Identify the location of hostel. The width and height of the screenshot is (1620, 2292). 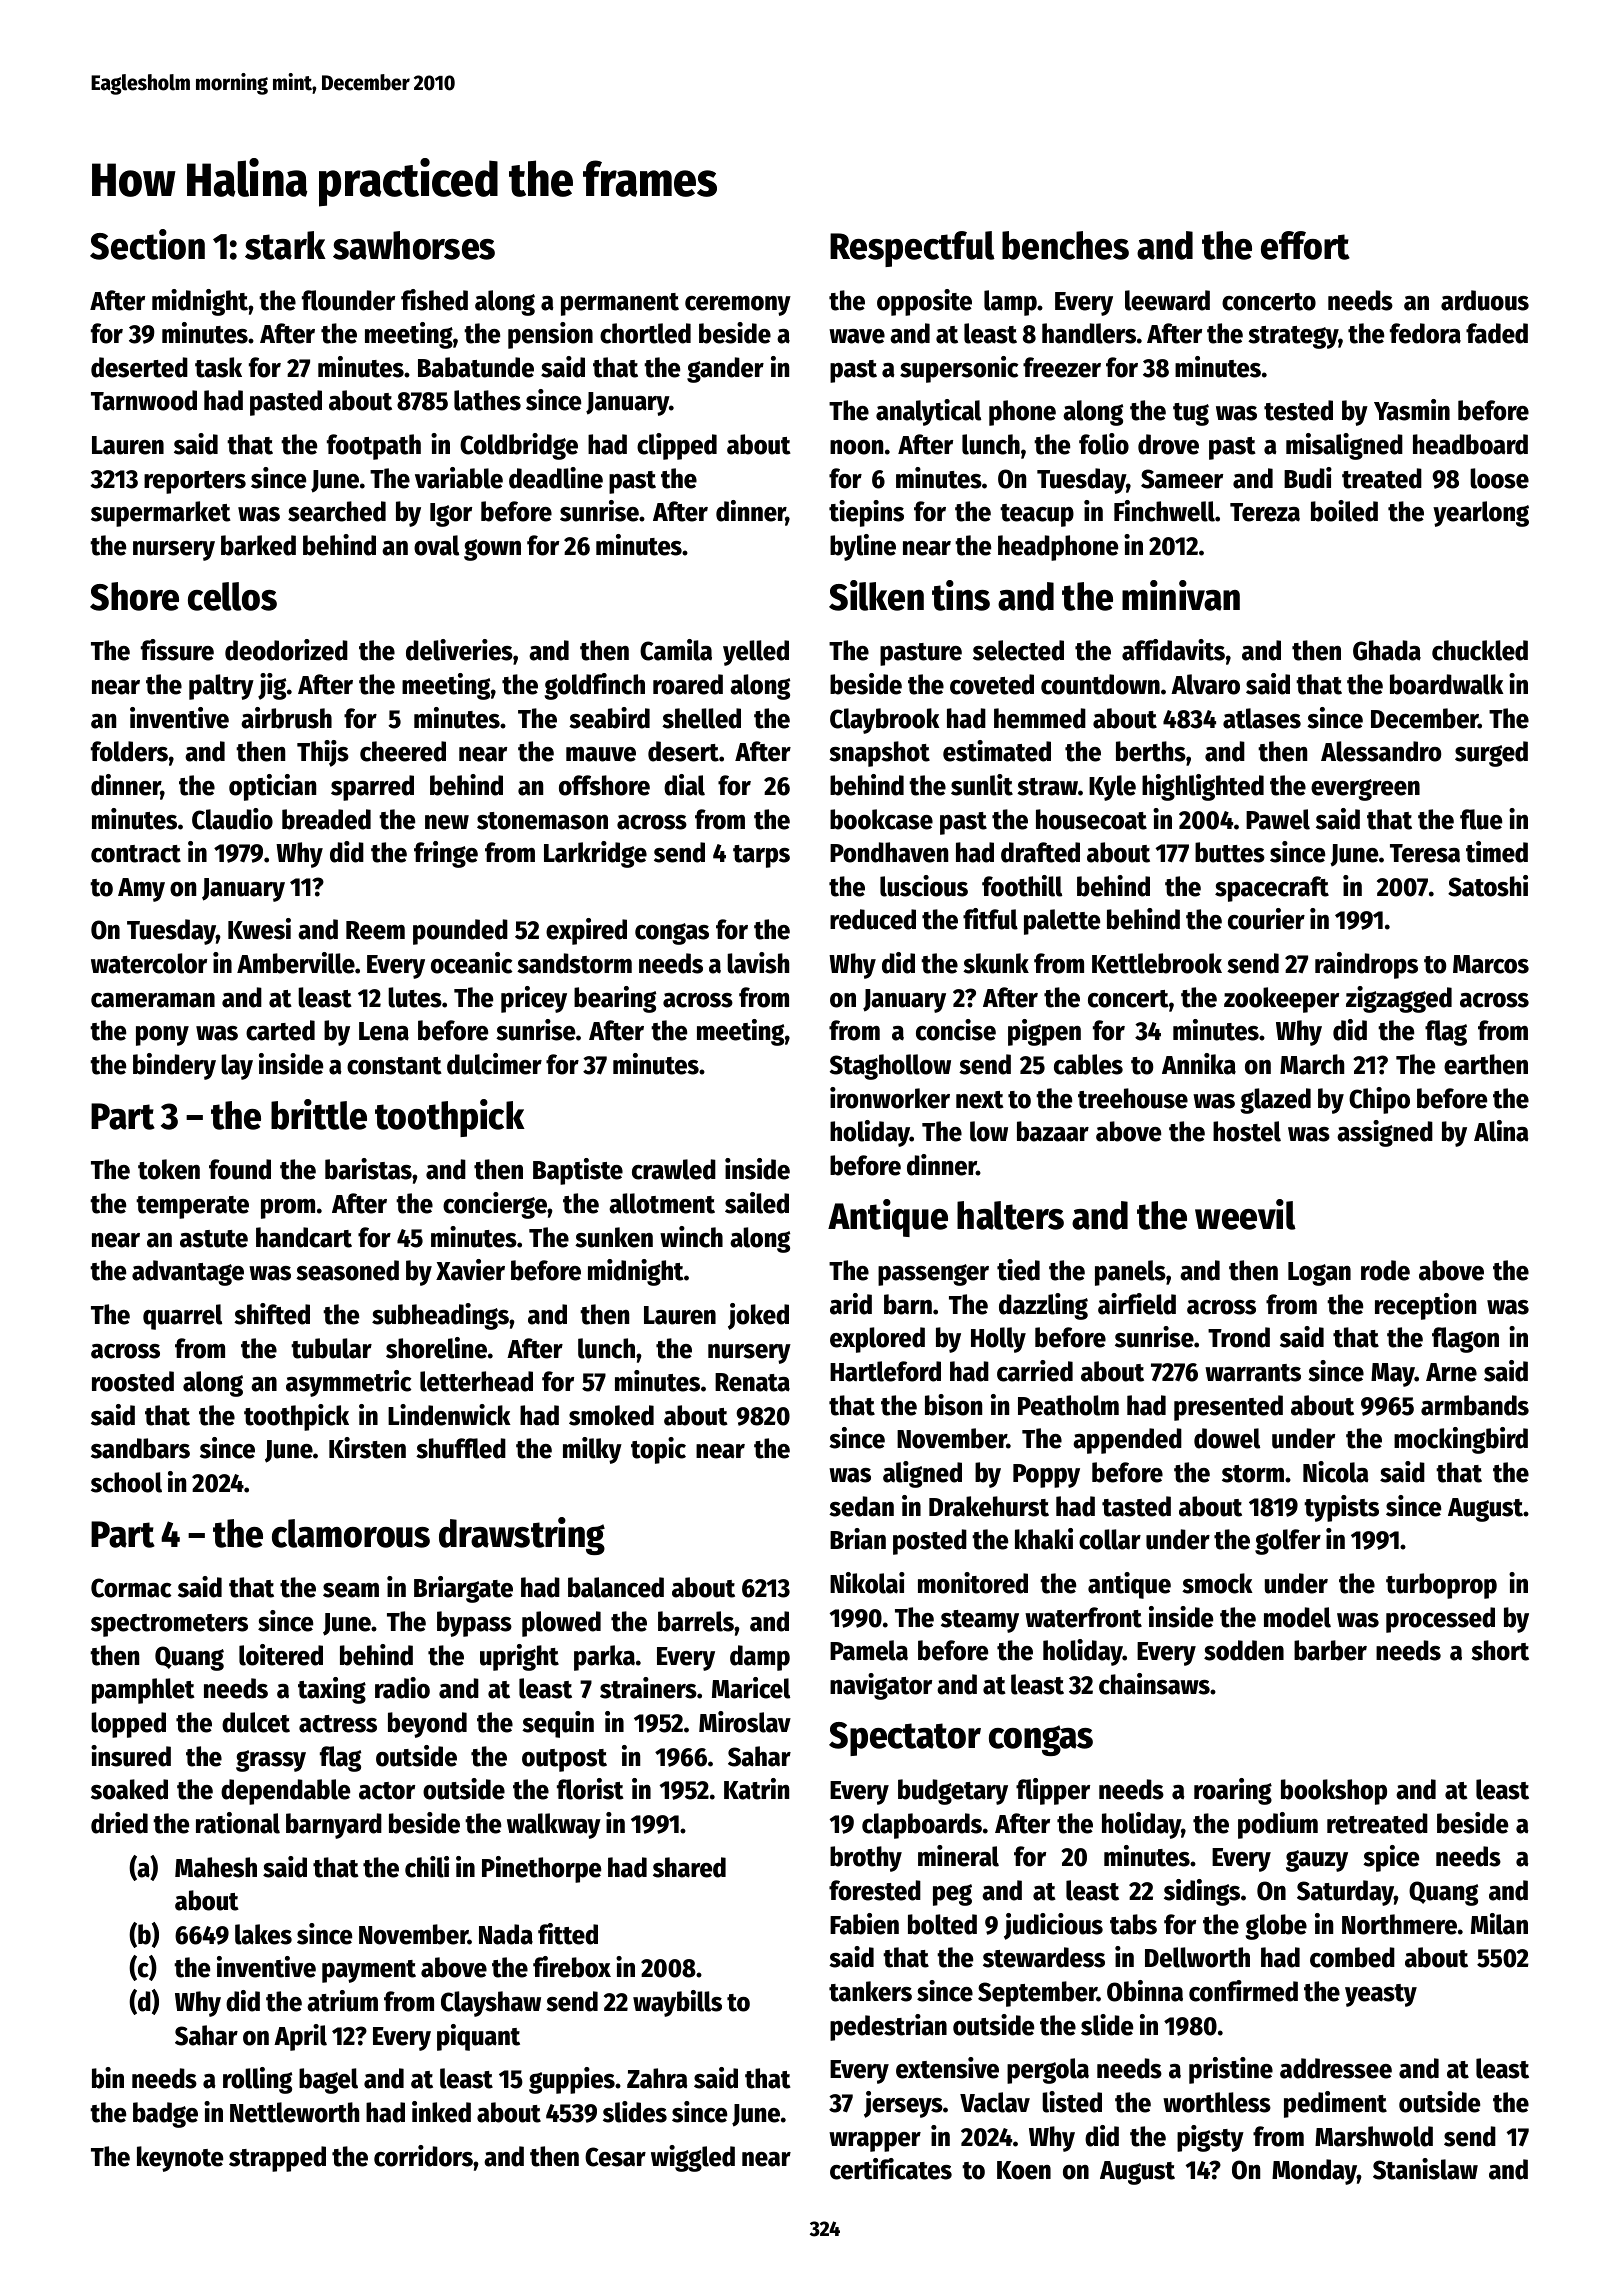
(1247, 1131).
